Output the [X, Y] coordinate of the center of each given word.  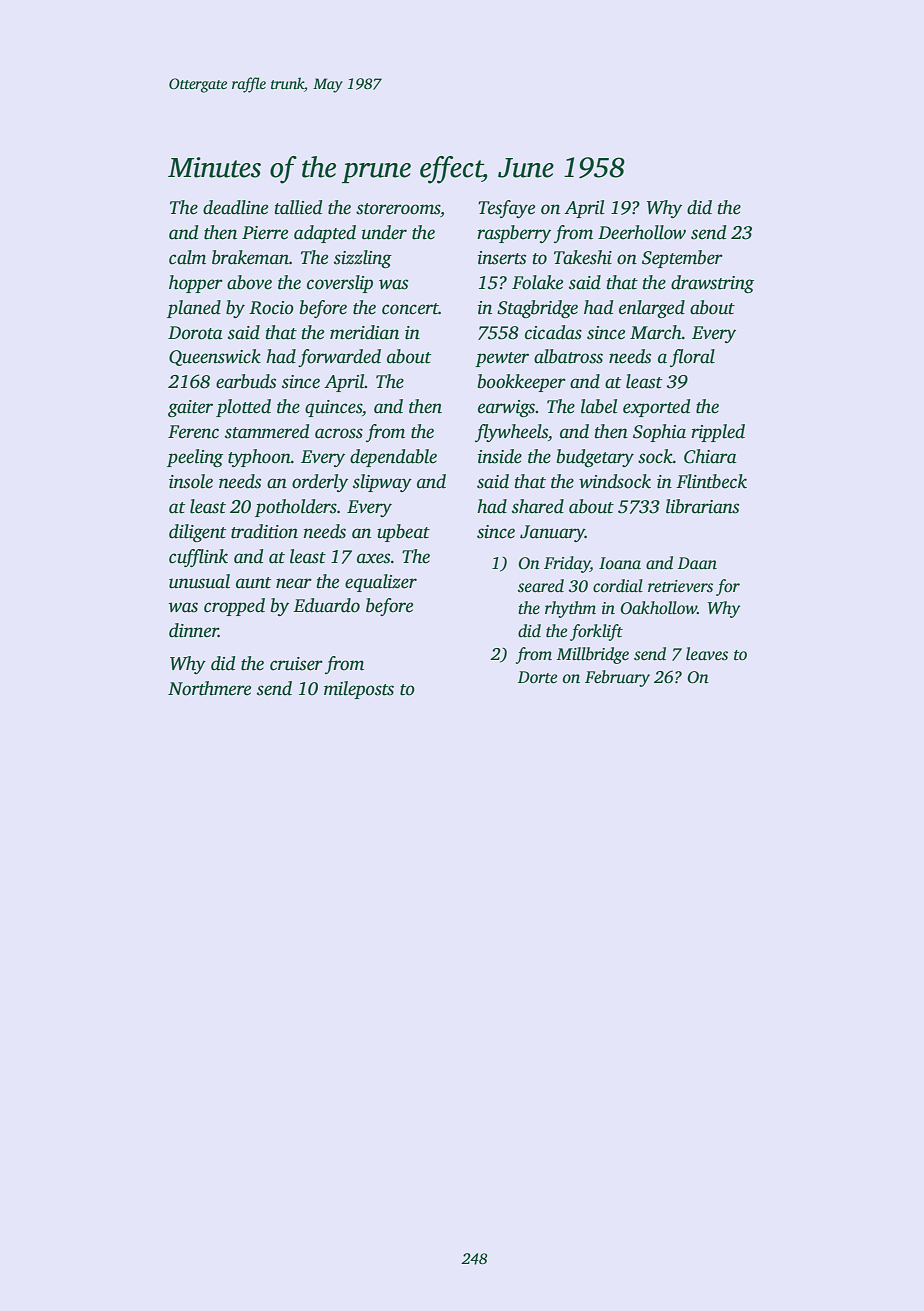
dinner [193, 630]
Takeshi [583, 257]
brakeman [250, 257]
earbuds [246, 381]
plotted [243, 408]
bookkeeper [521, 383]
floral [692, 358]
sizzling [363, 259]
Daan [697, 563]
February [617, 678]
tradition [264, 531]
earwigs [506, 408]
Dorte [537, 677]
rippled [718, 433]
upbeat [403, 533]
